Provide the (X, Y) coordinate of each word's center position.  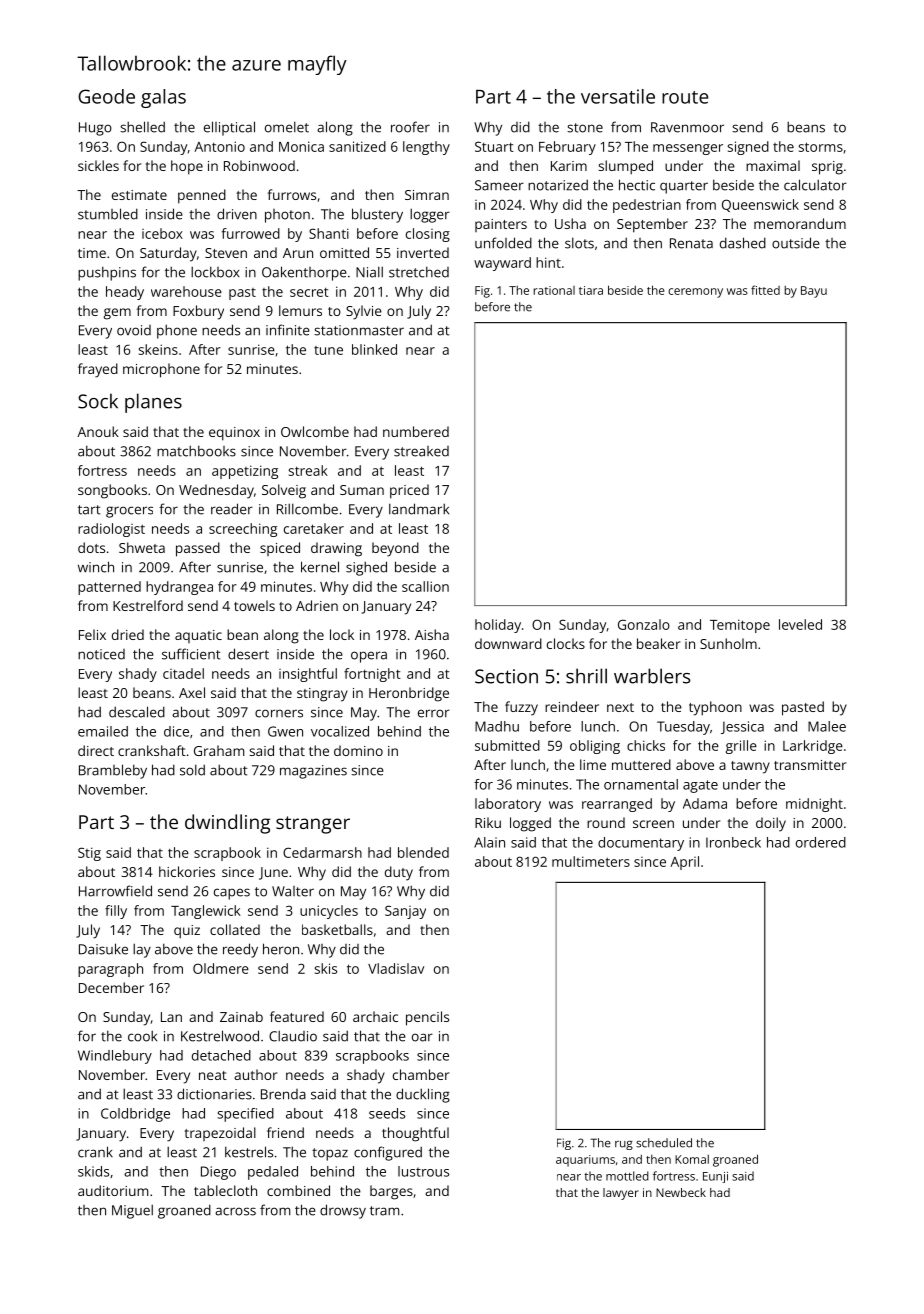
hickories (187, 871)
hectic (637, 185)
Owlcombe (315, 431)
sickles (98, 165)
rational (554, 290)
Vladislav (396, 968)
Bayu (814, 292)
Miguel (132, 1211)
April (684, 863)
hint (548, 262)
